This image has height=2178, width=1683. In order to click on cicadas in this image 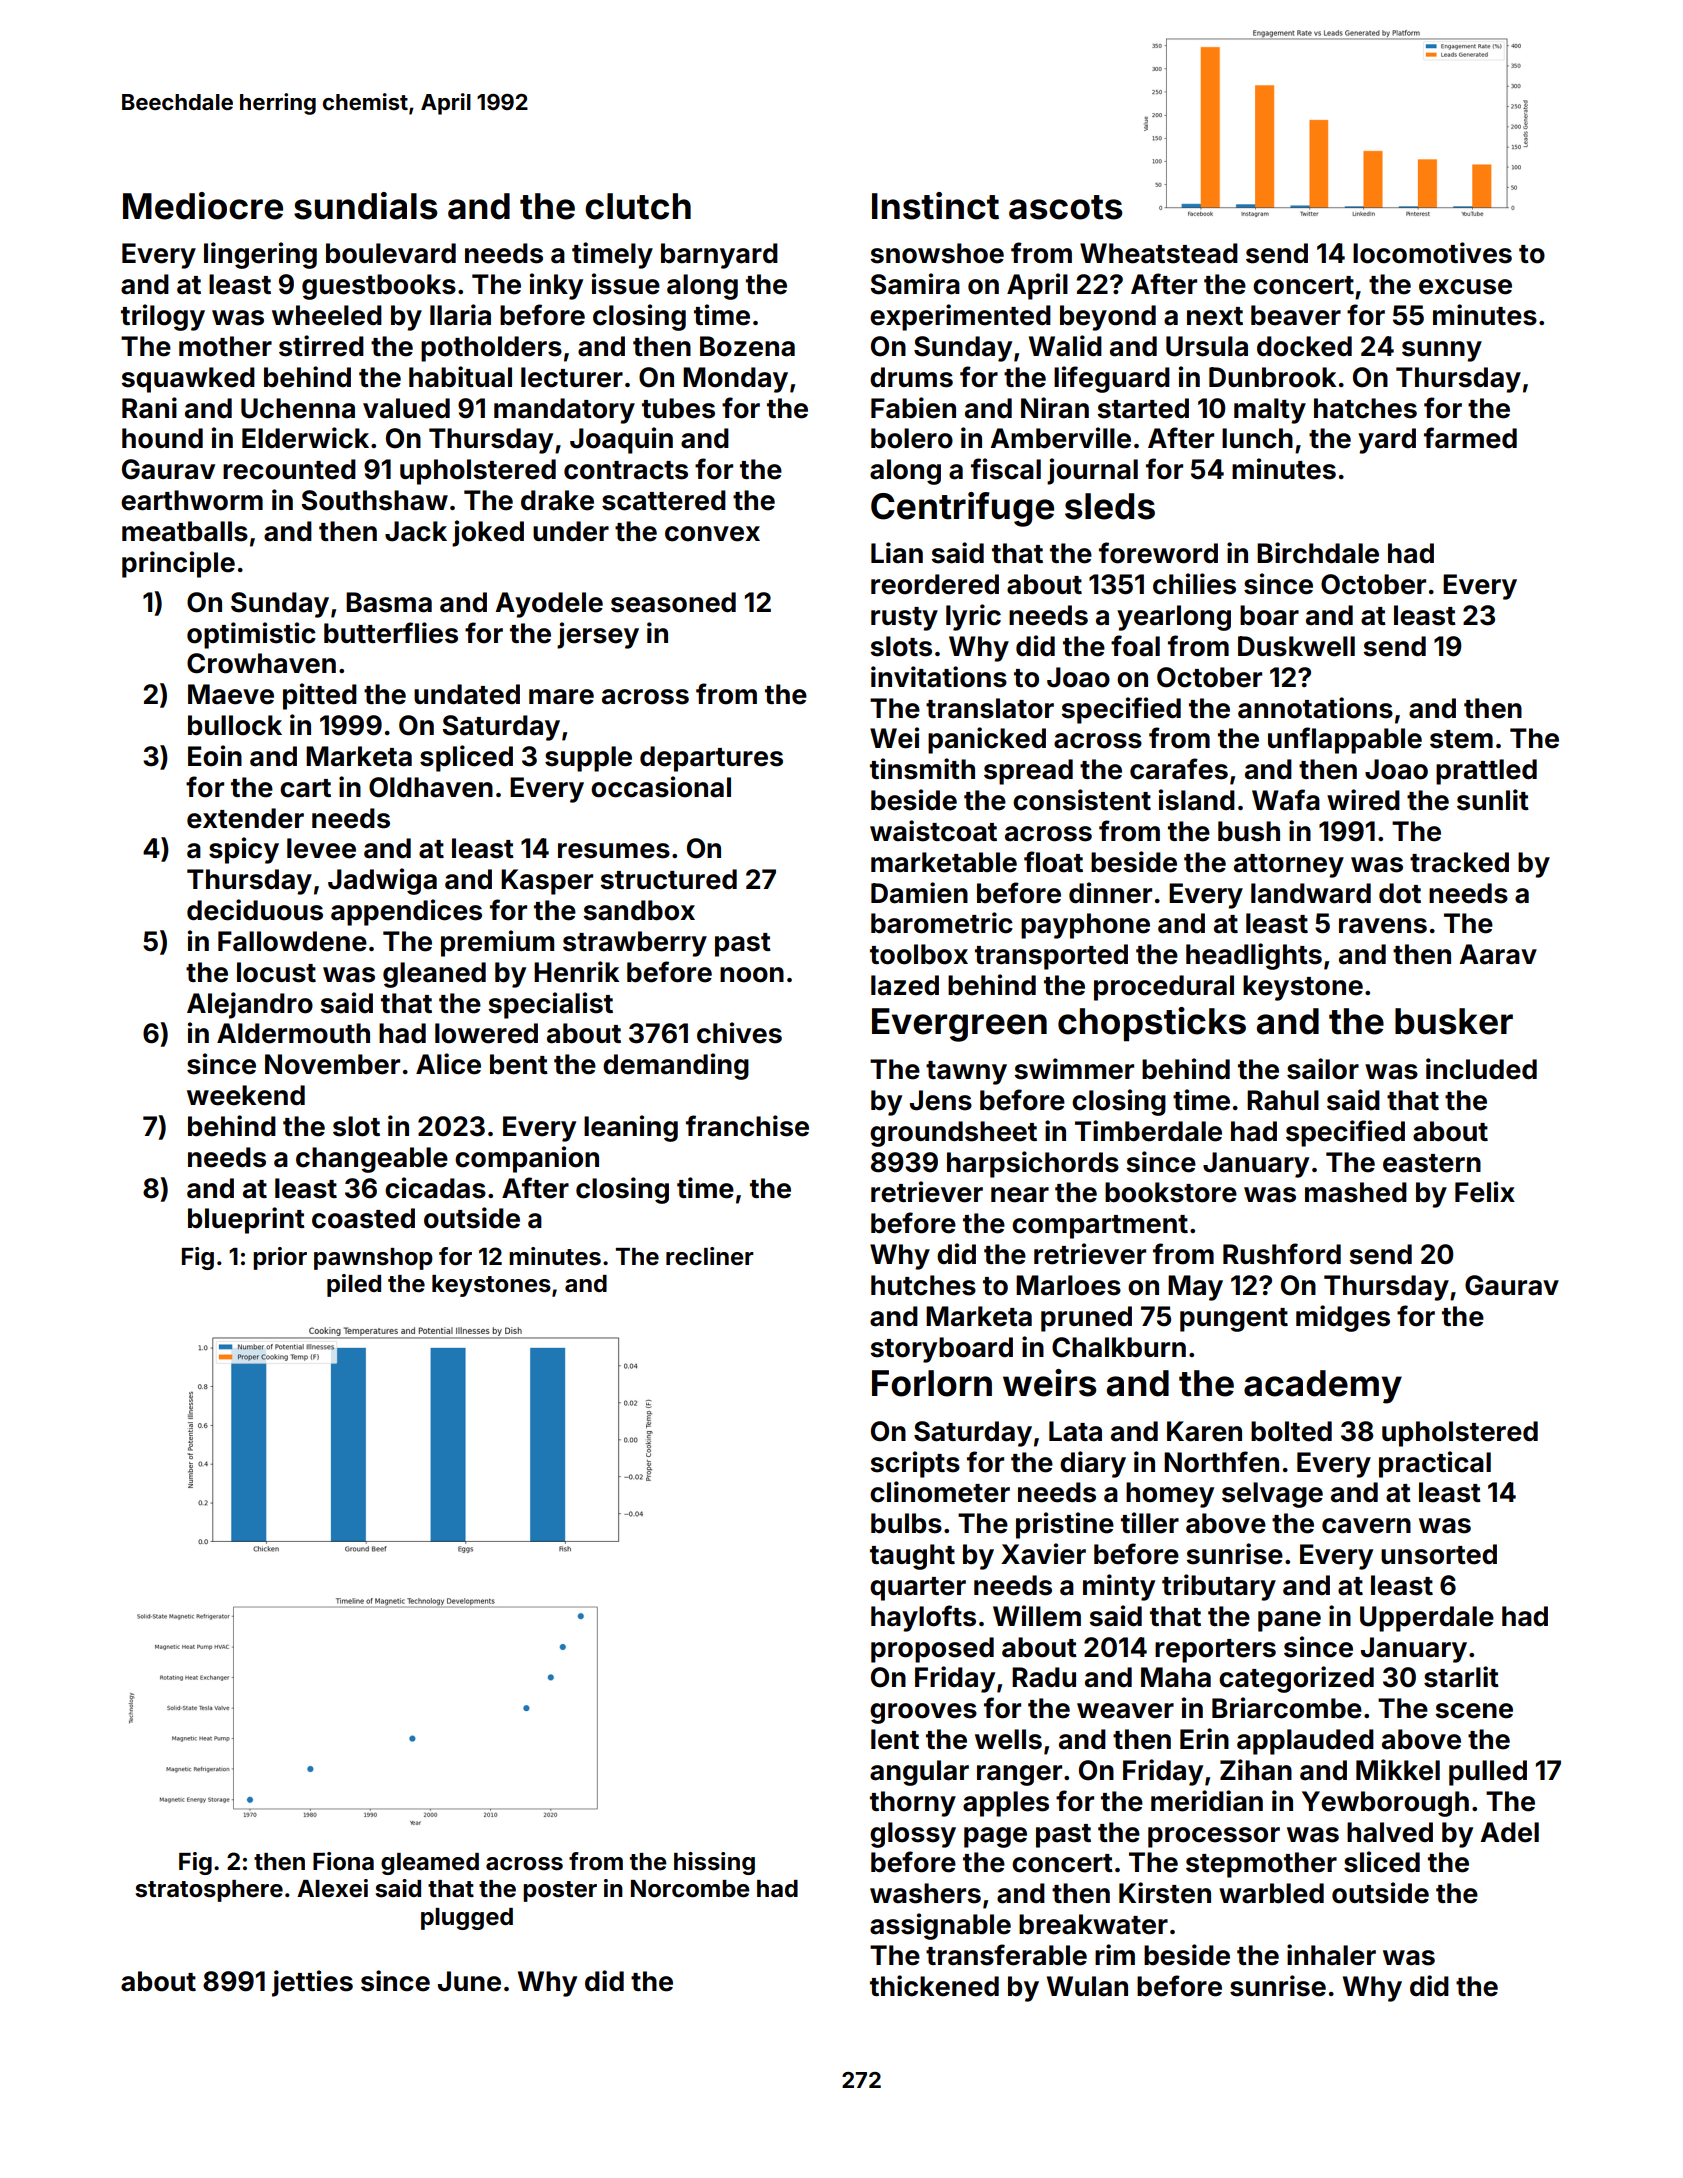, I will do `click(435, 1188)`.
